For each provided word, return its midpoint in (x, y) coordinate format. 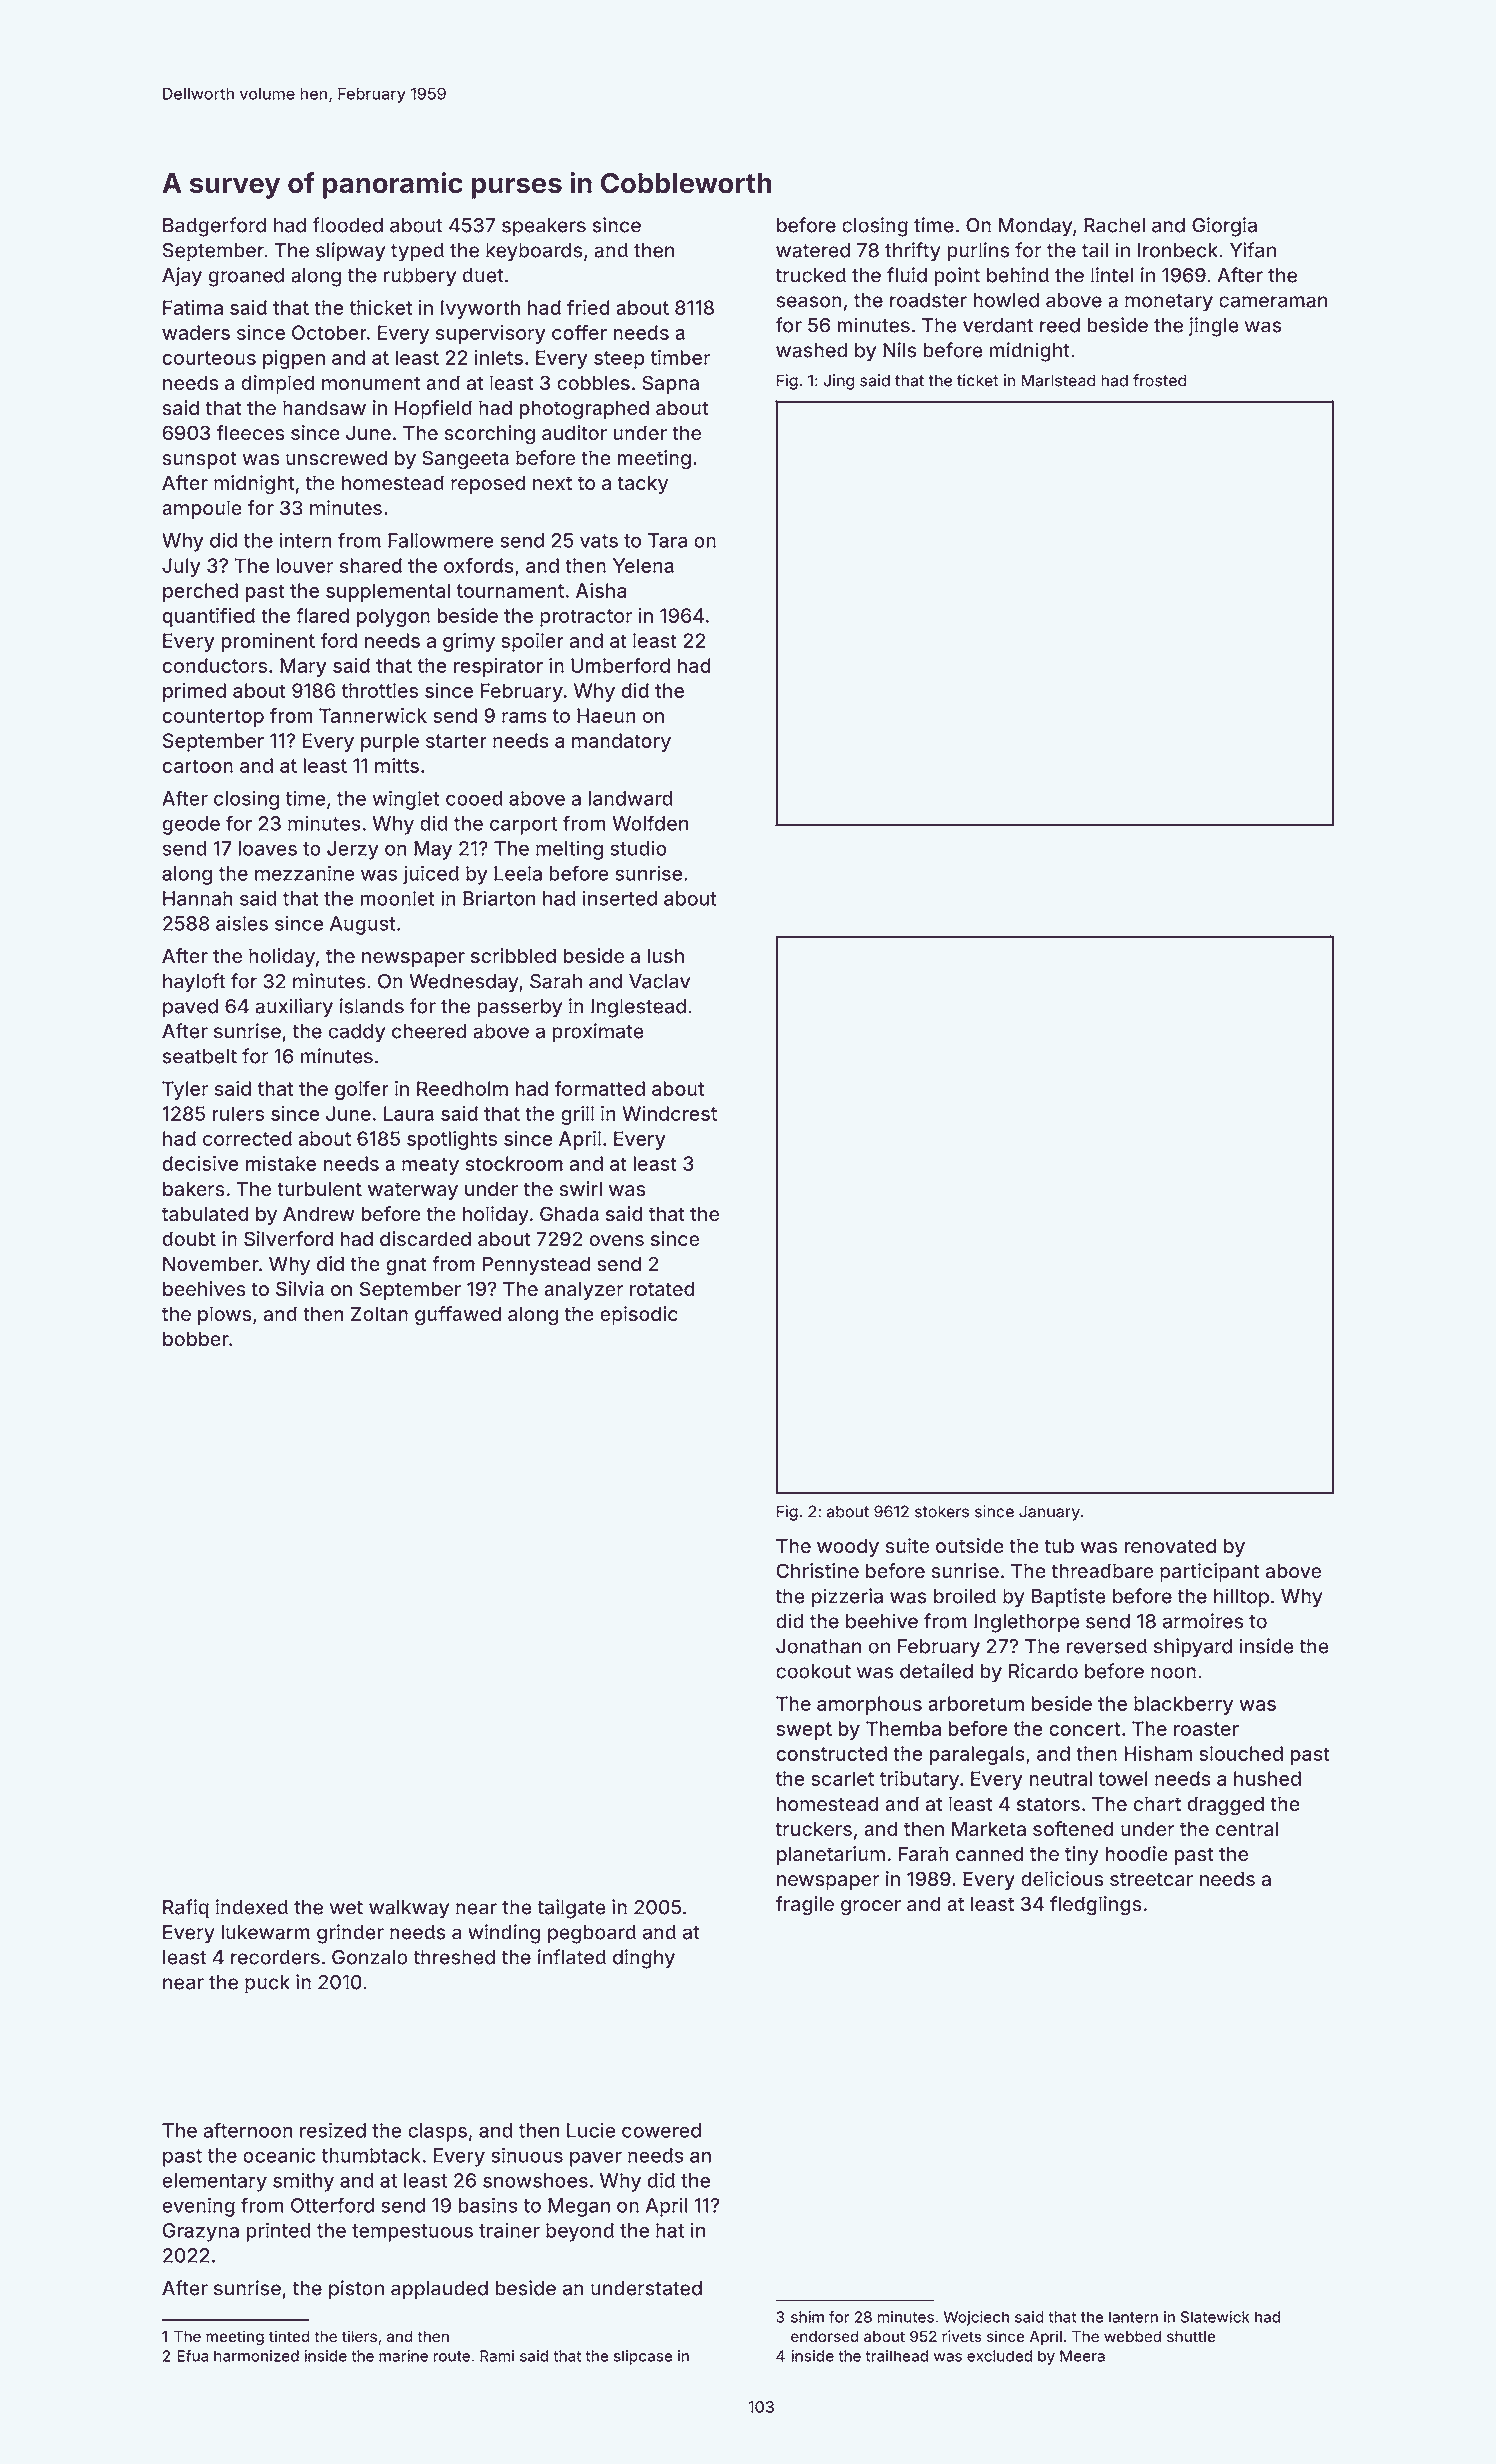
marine (403, 2356)
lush (666, 956)
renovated (1170, 1546)
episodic (639, 1315)
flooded (347, 225)
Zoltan (379, 1314)
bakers (194, 1189)
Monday (1035, 227)
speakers (544, 227)
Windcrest (669, 1113)
